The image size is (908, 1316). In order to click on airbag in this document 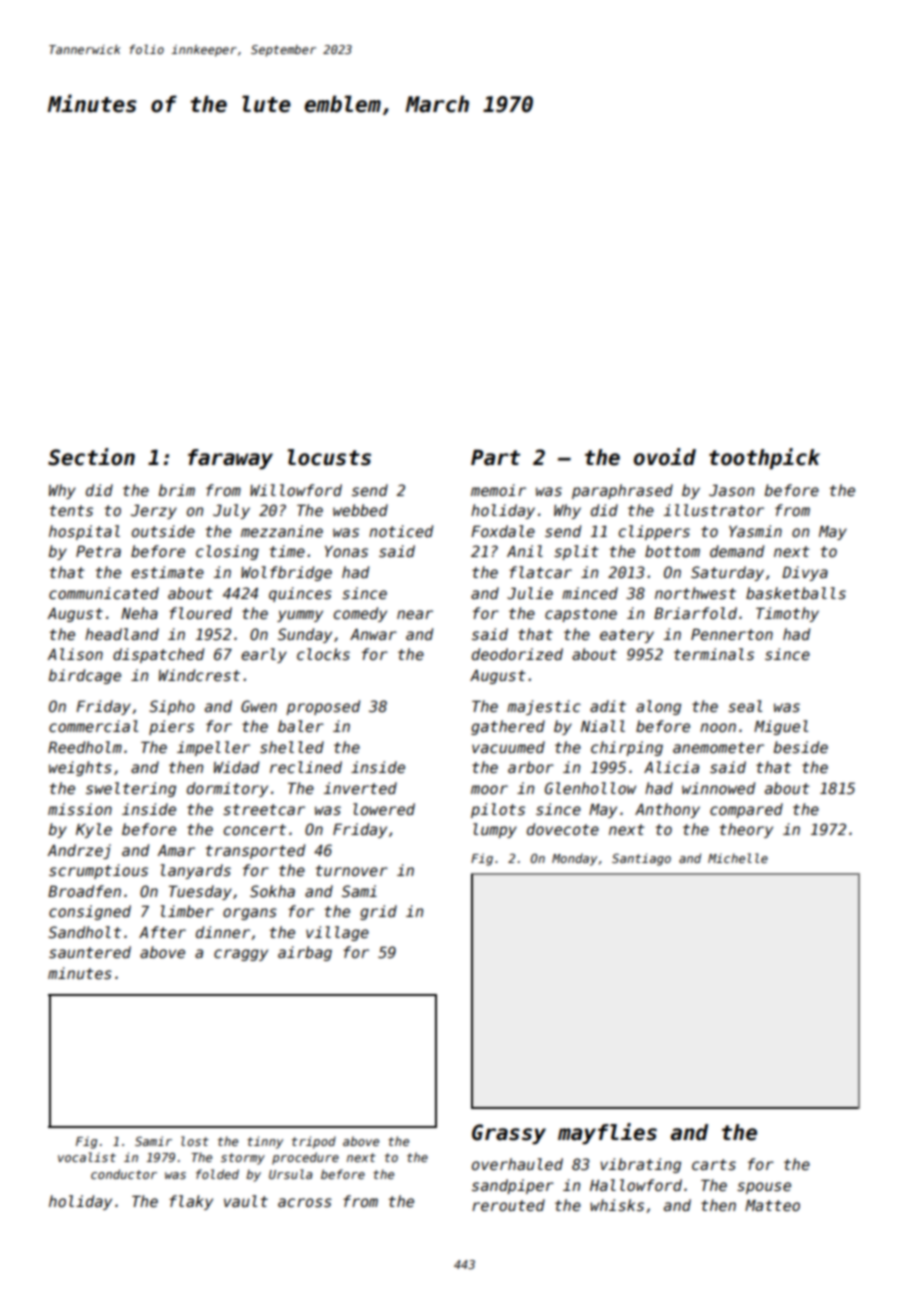, I will do `click(305, 953)`.
